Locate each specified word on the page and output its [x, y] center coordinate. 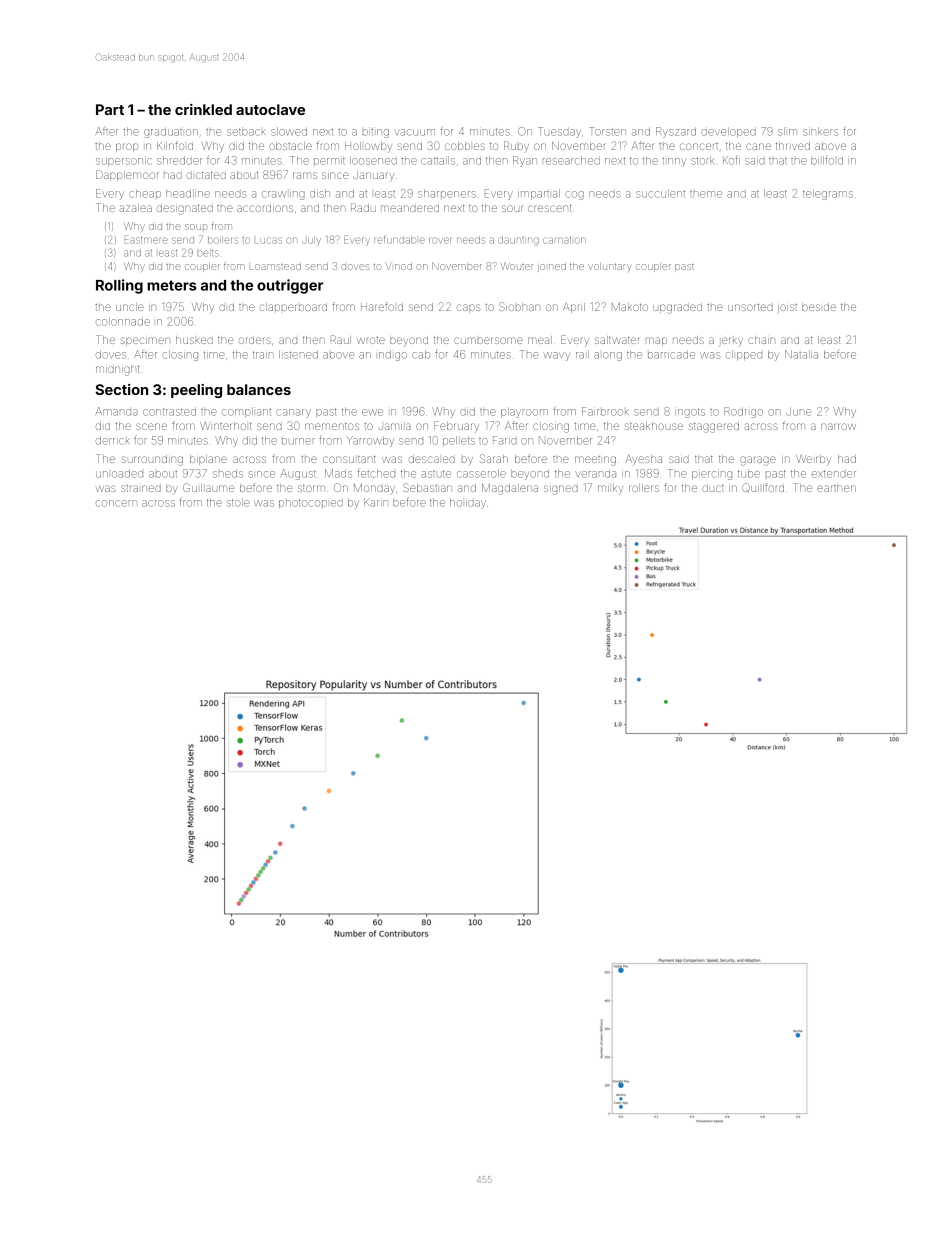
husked [194, 340]
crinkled [203, 109]
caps [468, 308]
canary [293, 413]
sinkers [820, 131]
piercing [712, 475]
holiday [468, 503]
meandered [410, 208]
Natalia [801, 354]
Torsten [608, 131]
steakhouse [654, 426]
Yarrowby [370, 441]
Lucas [268, 240]
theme [706, 194]
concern [116, 503]
